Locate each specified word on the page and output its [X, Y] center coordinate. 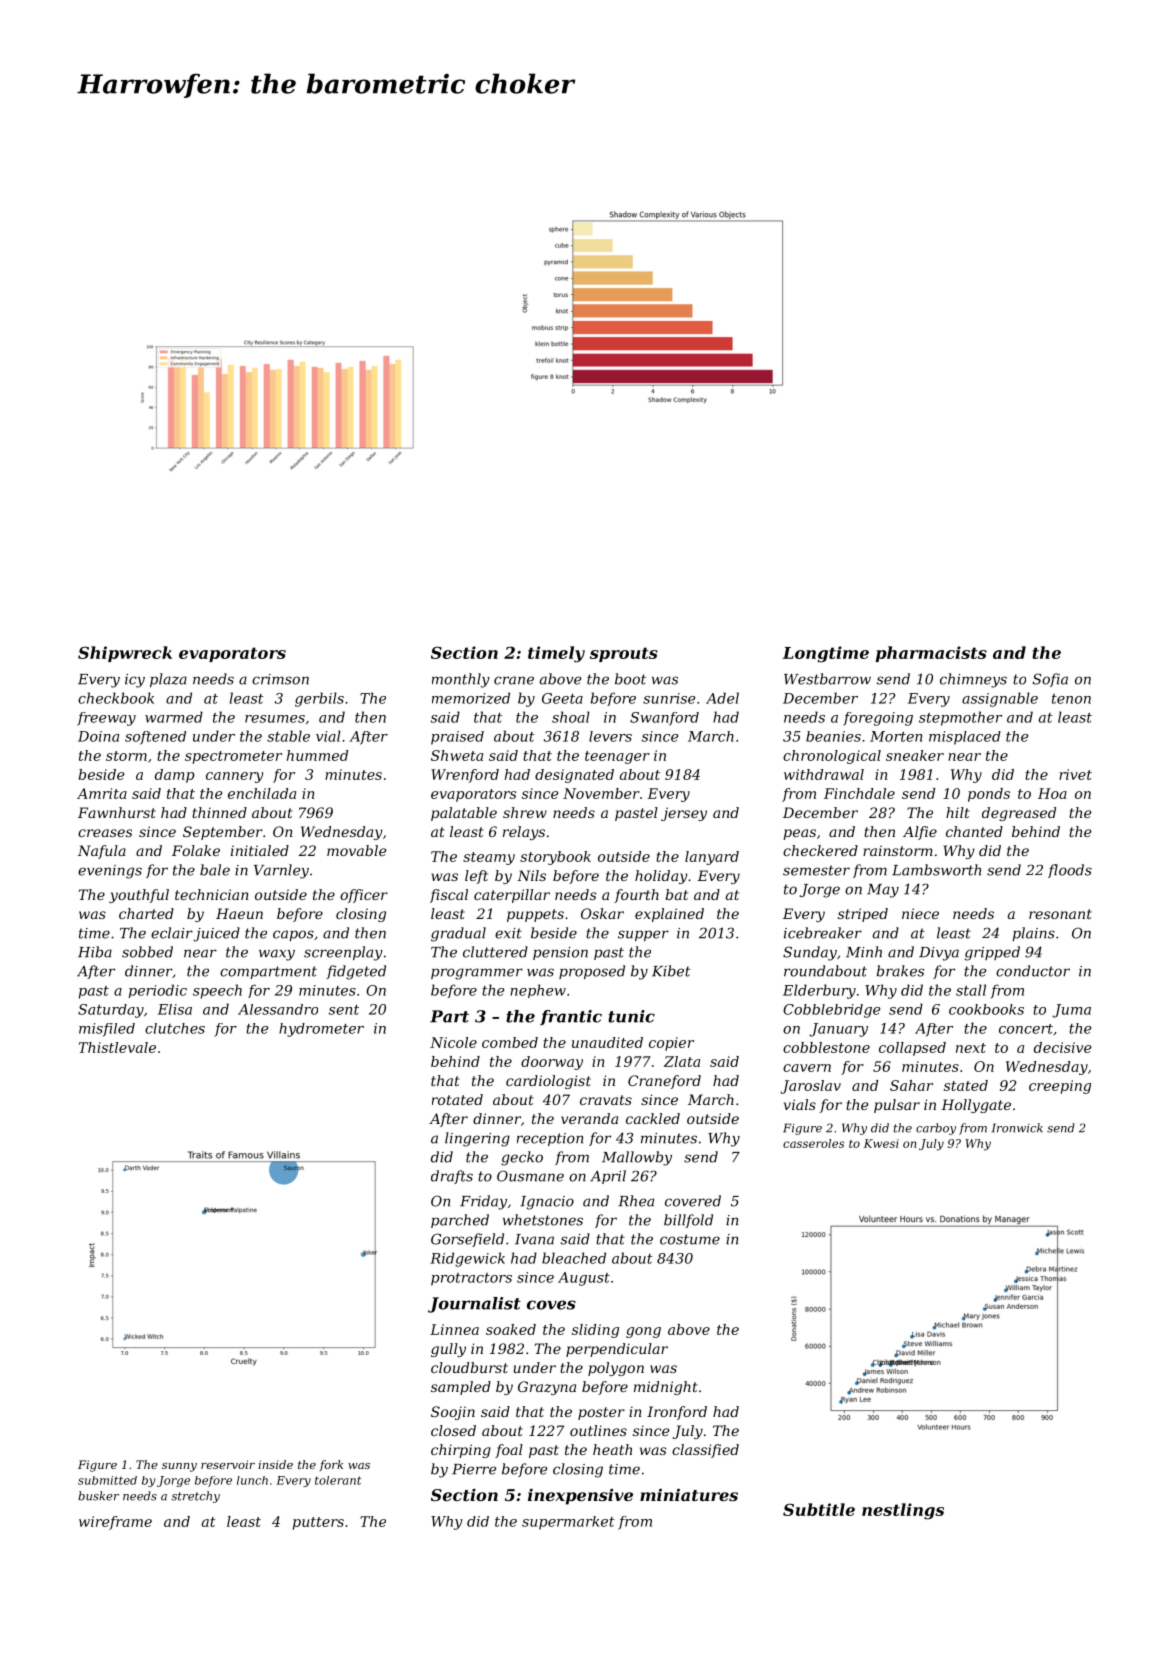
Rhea [636, 1201]
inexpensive [580, 1496]
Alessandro [278, 1009]
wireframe [115, 1523]
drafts [452, 1177]
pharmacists [931, 654]
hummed [317, 755]
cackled [653, 1118]
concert [1026, 1029]
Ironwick [1017, 1128]
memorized [471, 698]
